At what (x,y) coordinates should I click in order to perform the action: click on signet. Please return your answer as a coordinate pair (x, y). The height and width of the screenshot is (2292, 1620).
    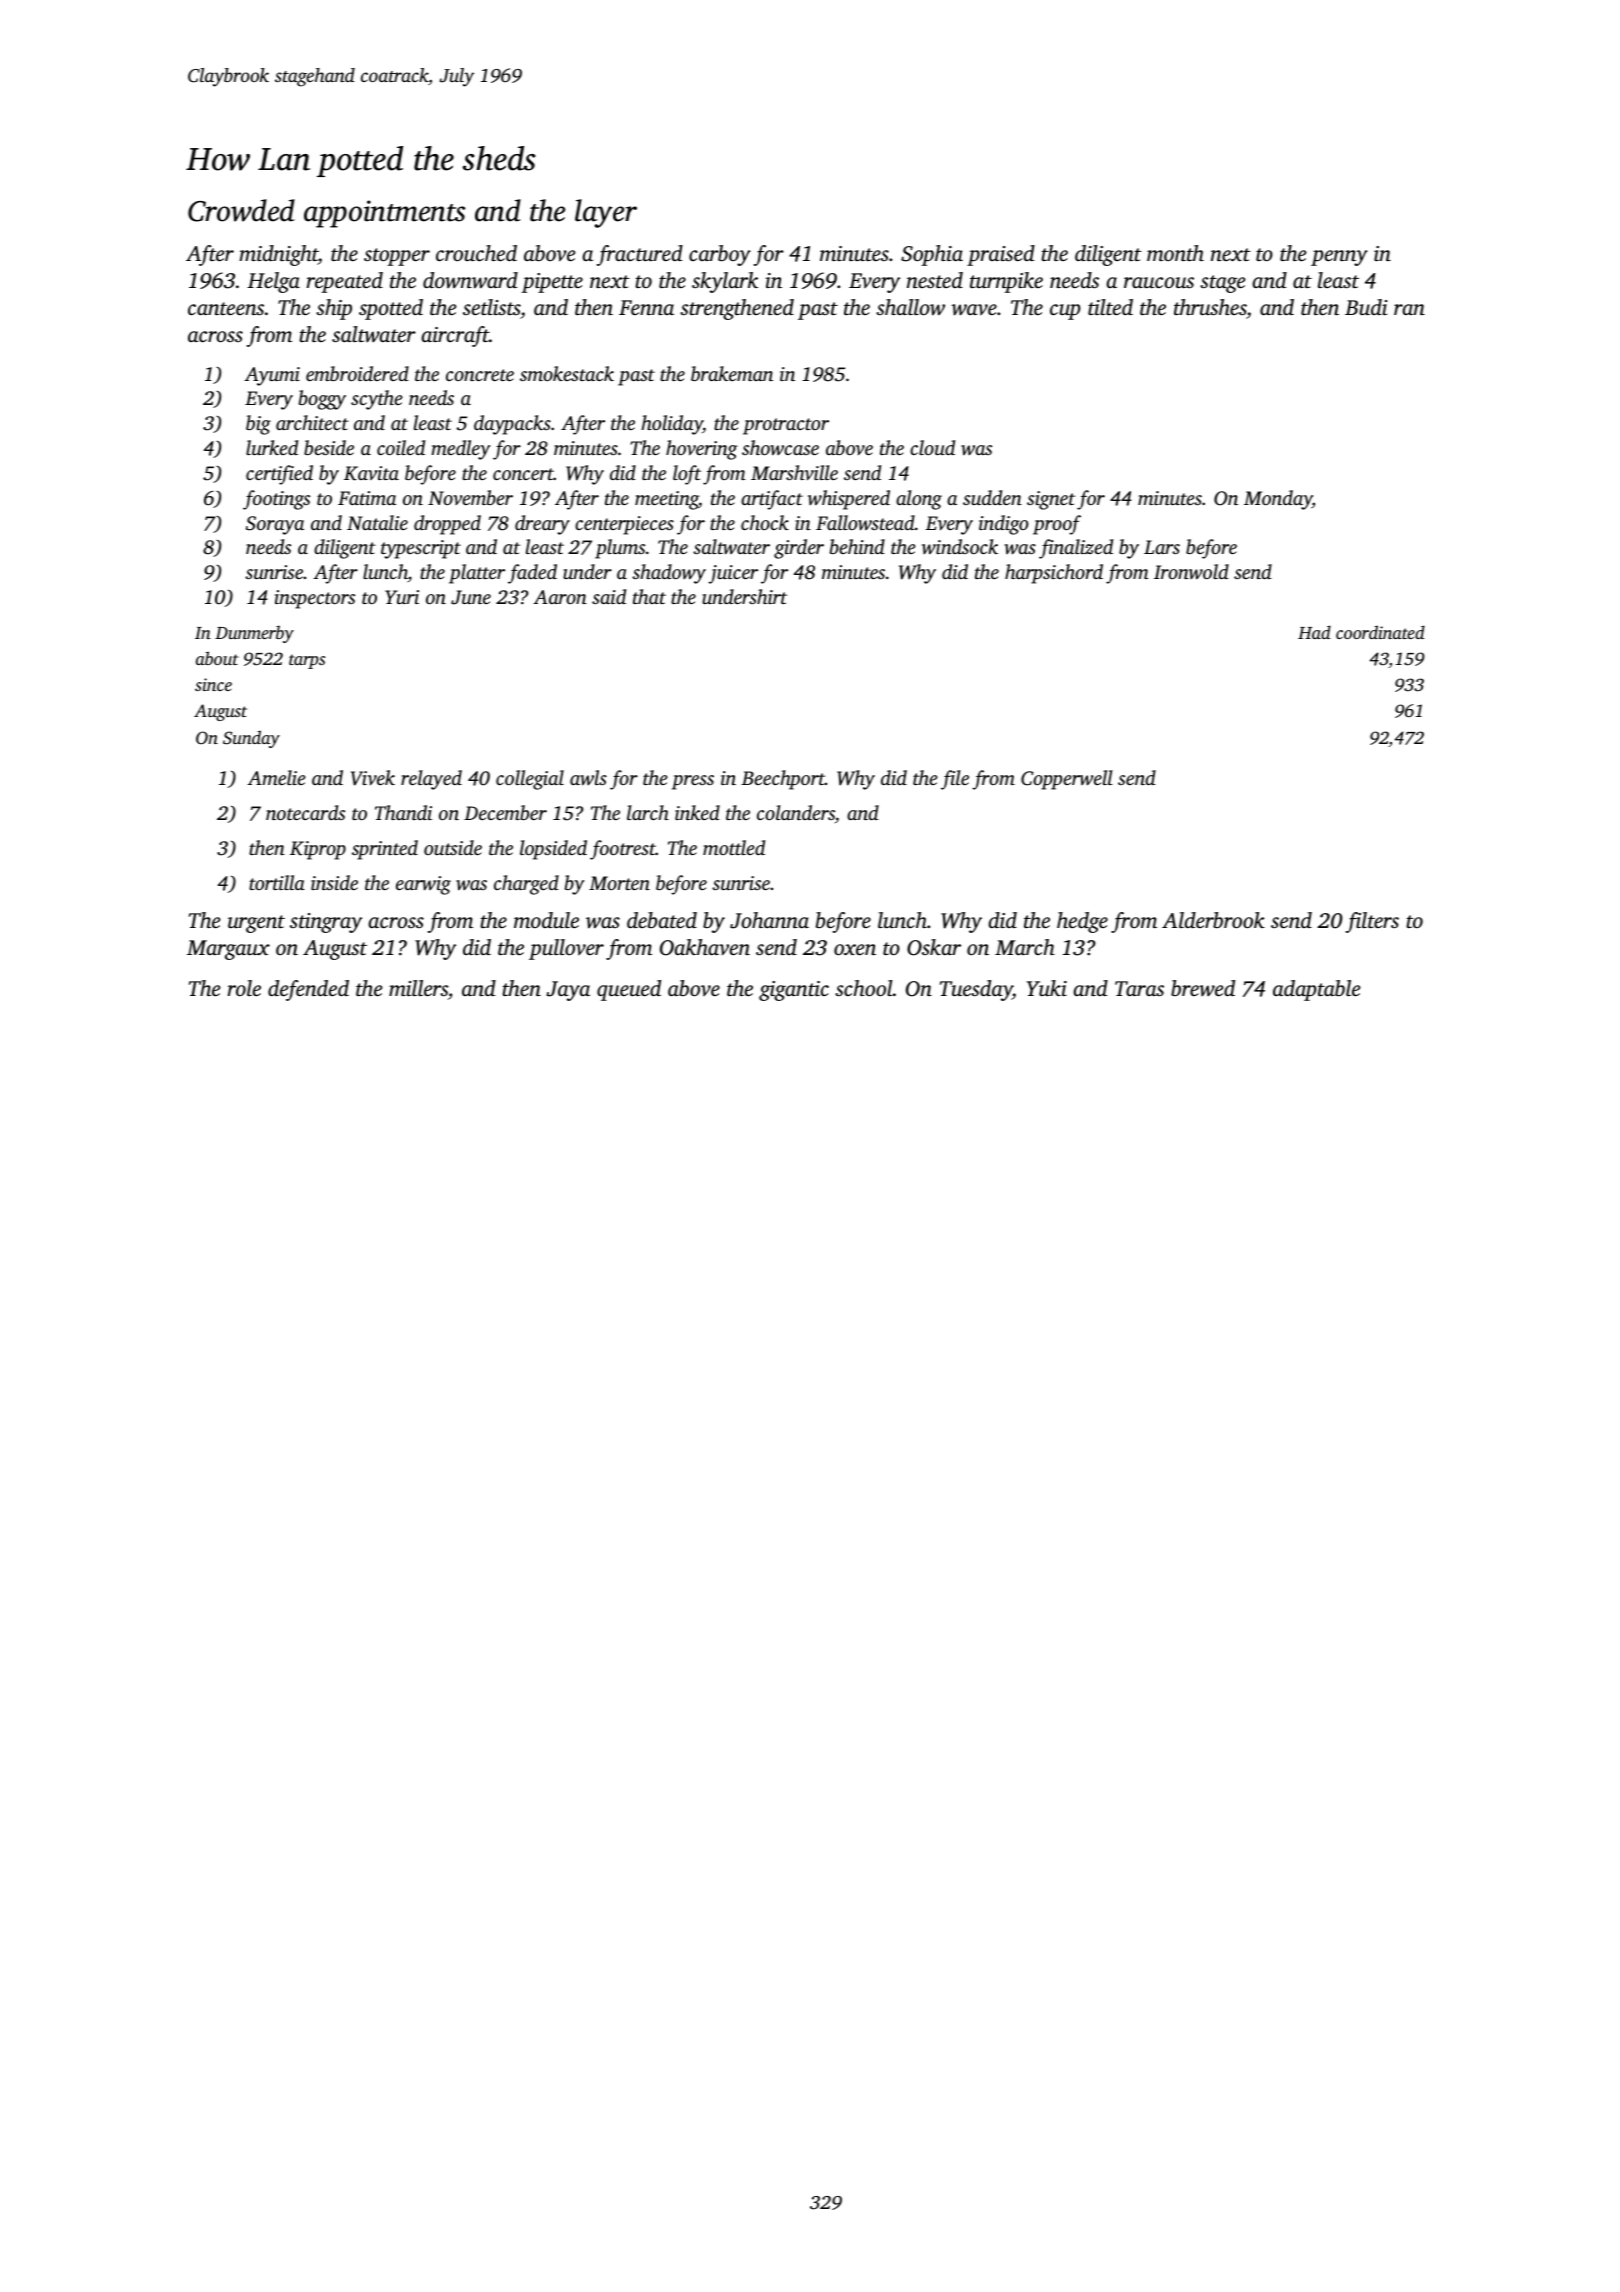
    Looking at the image, I should click on (1051, 500).
